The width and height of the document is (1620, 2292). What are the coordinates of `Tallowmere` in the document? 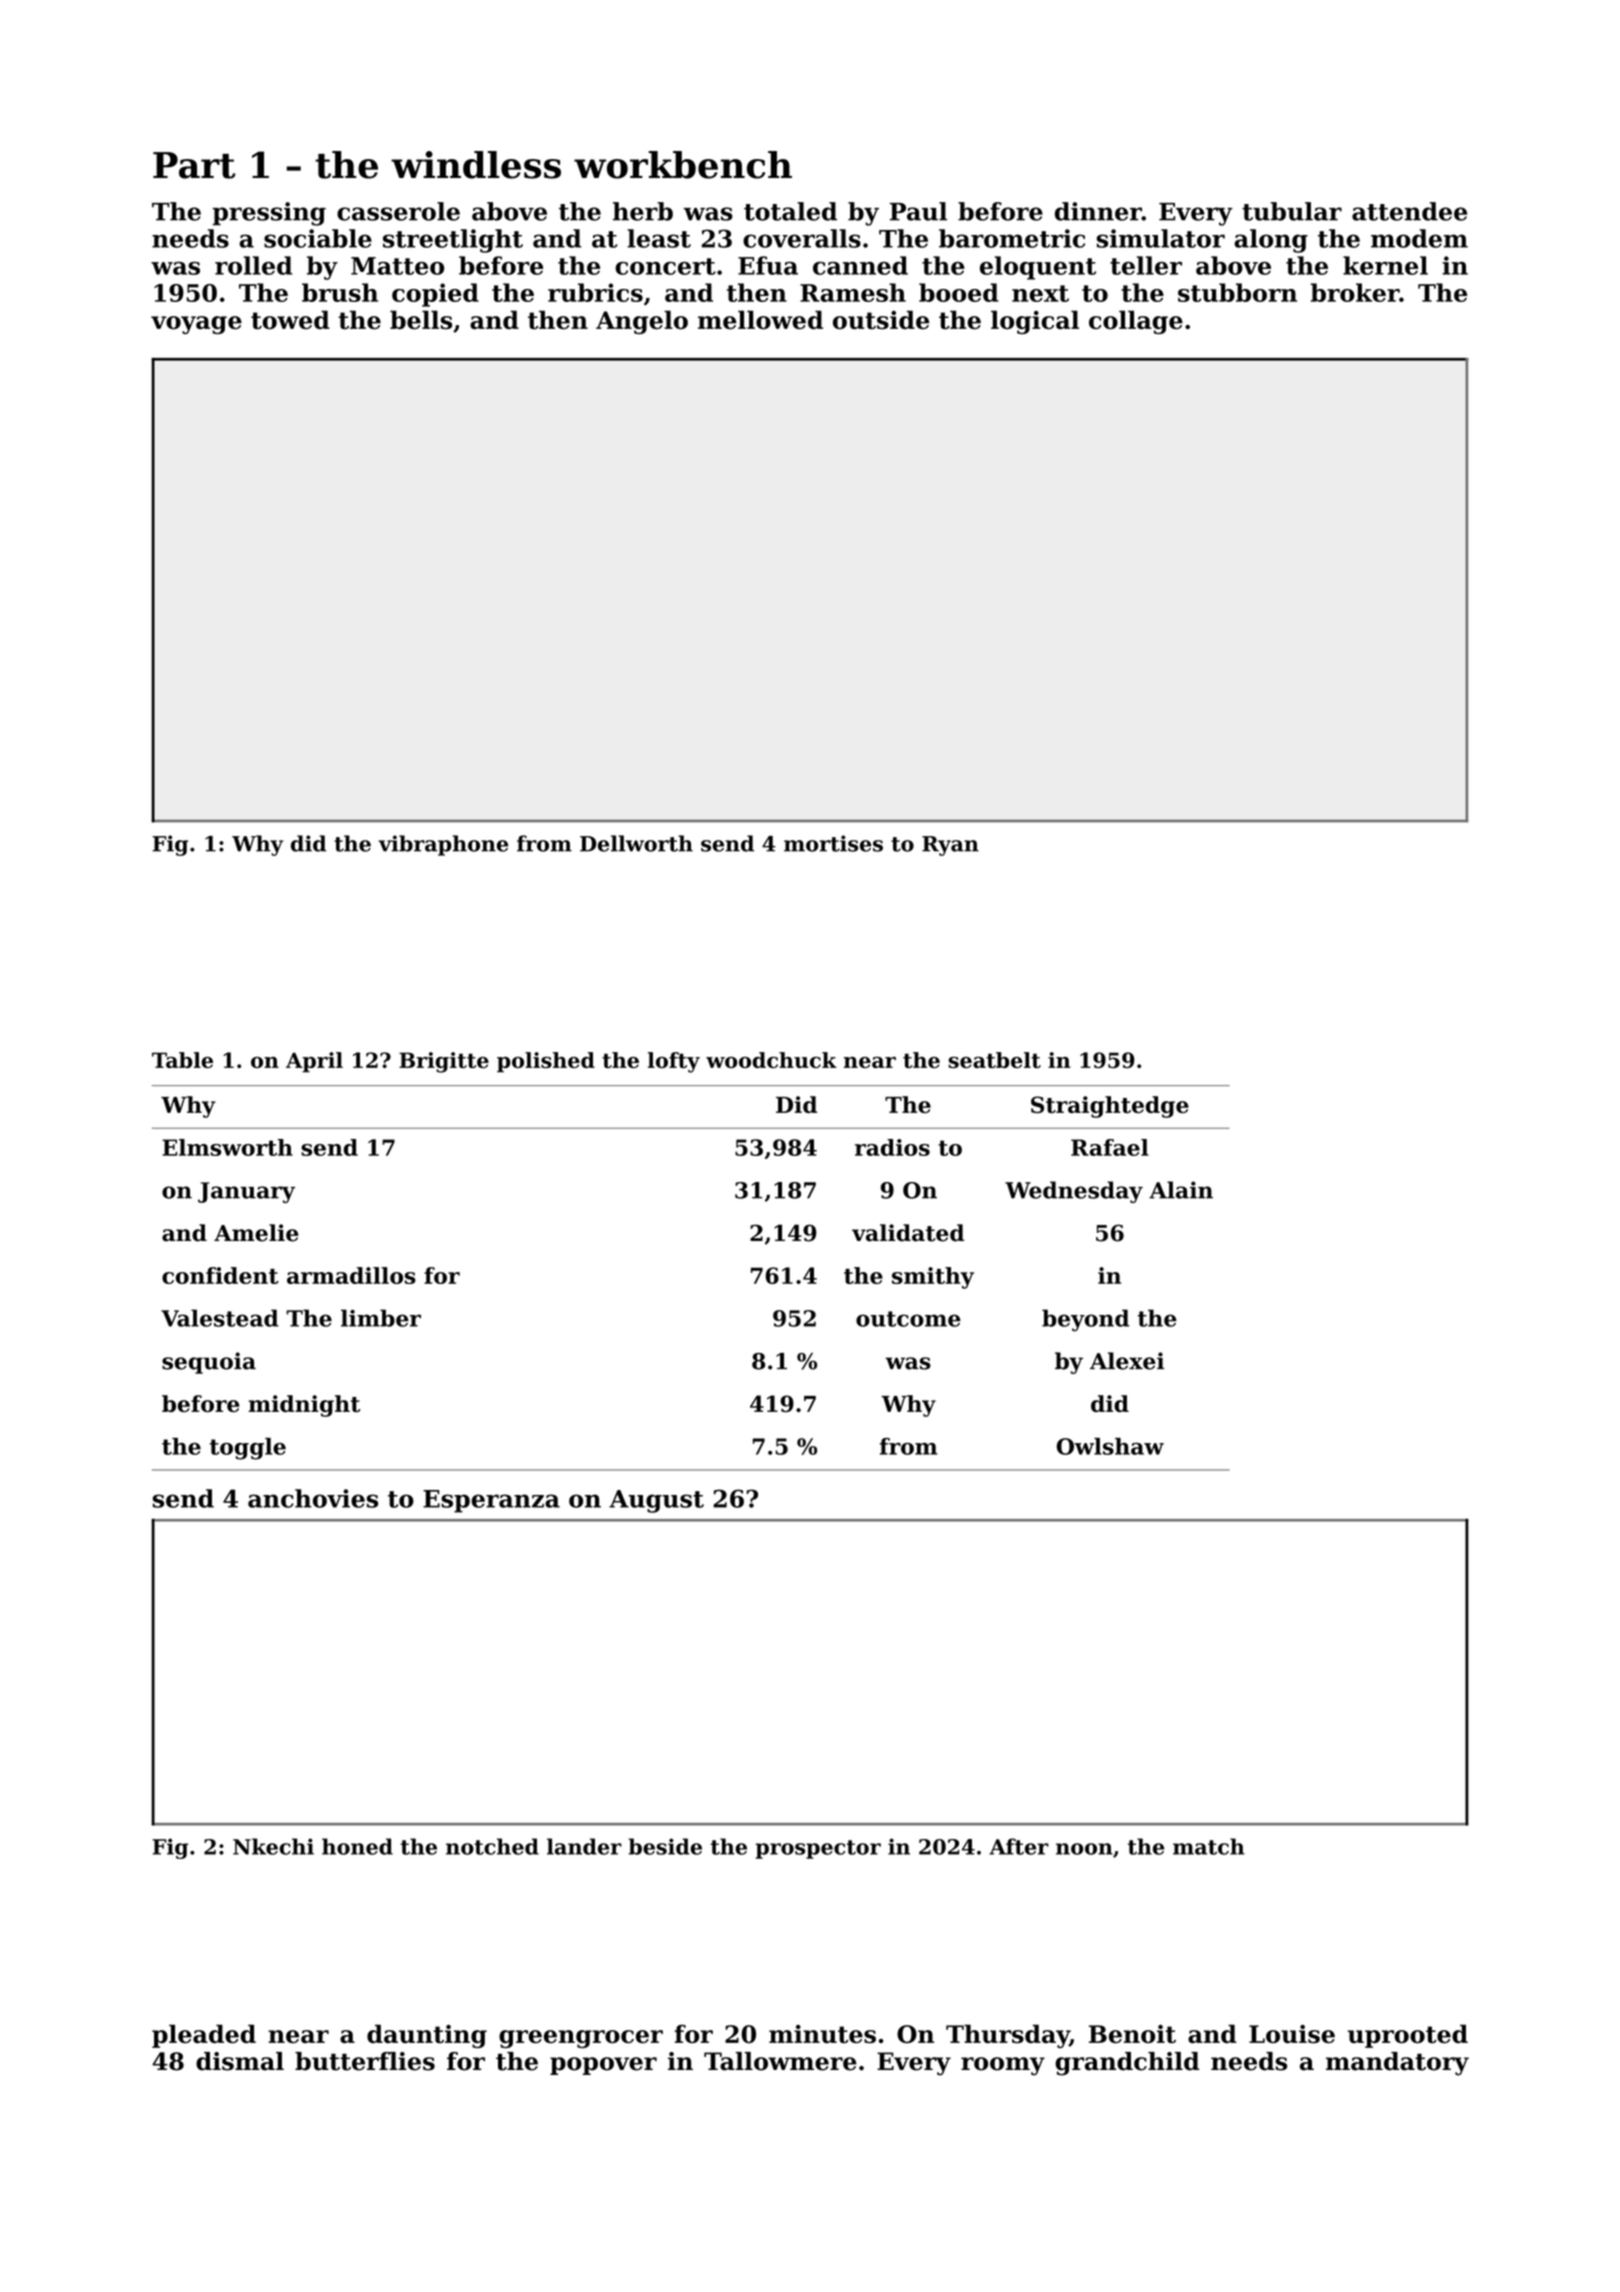 It's located at (780, 2061).
